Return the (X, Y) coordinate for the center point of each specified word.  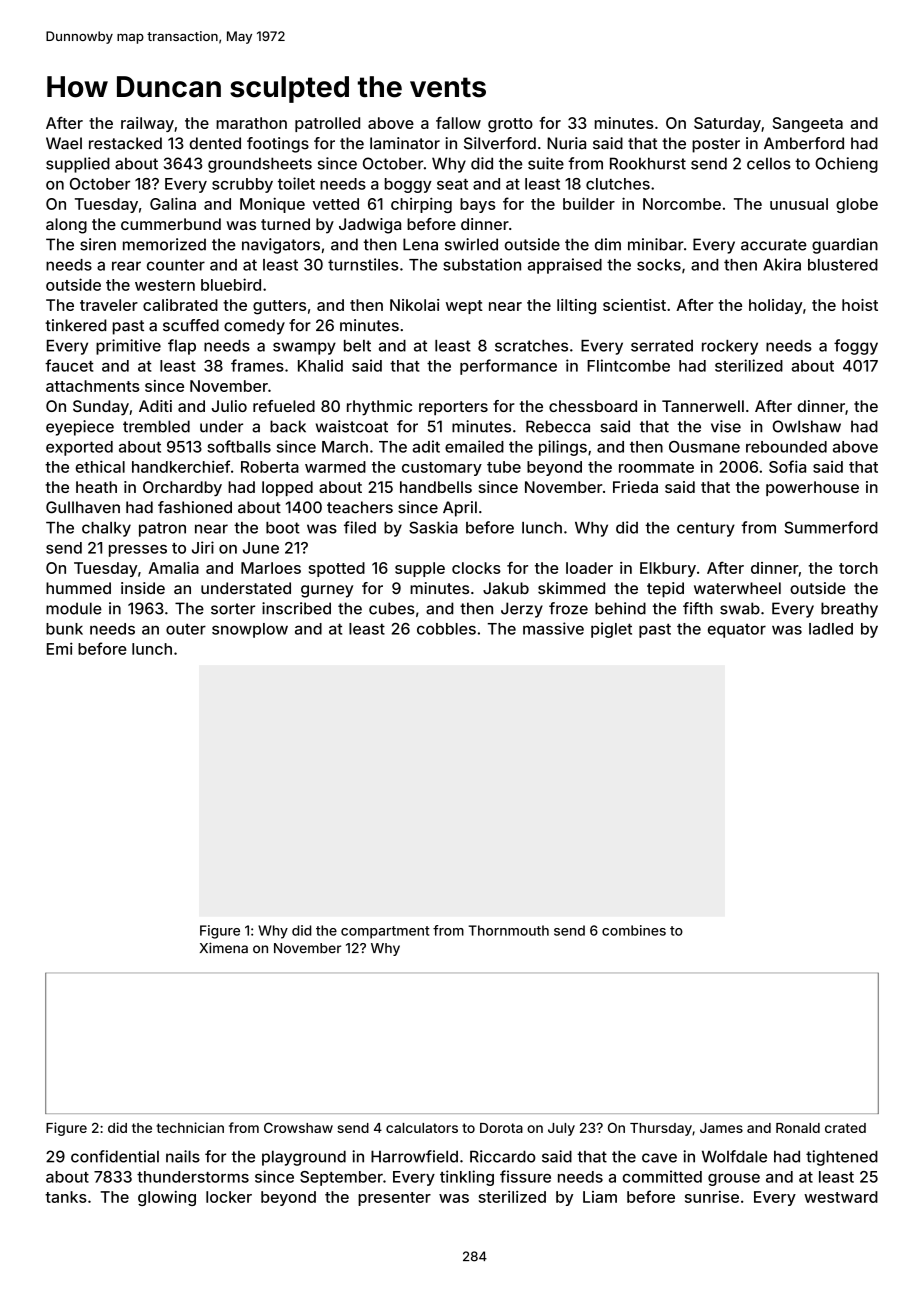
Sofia (787, 466)
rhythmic (379, 408)
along (66, 226)
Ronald (798, 1128)
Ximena (224, 948)
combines (634, 930)
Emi (60, 648)
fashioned (195, 507)
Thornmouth (508, 930)
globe (857, 205)
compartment (385, 932)
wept (464, 307)
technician (190, 1127)
